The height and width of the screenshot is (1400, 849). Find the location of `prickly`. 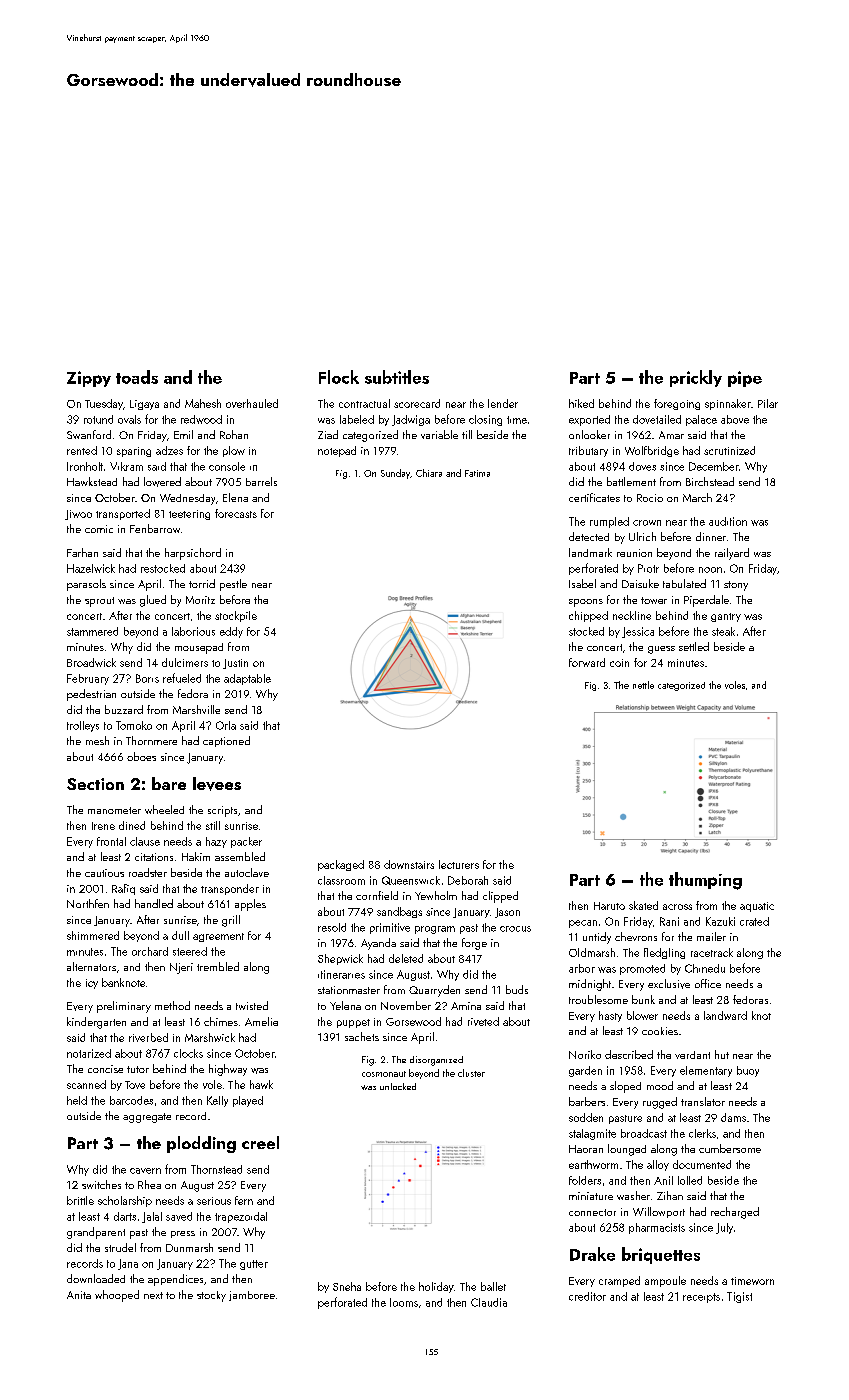

prickly is located at coordinates (696, 378).
